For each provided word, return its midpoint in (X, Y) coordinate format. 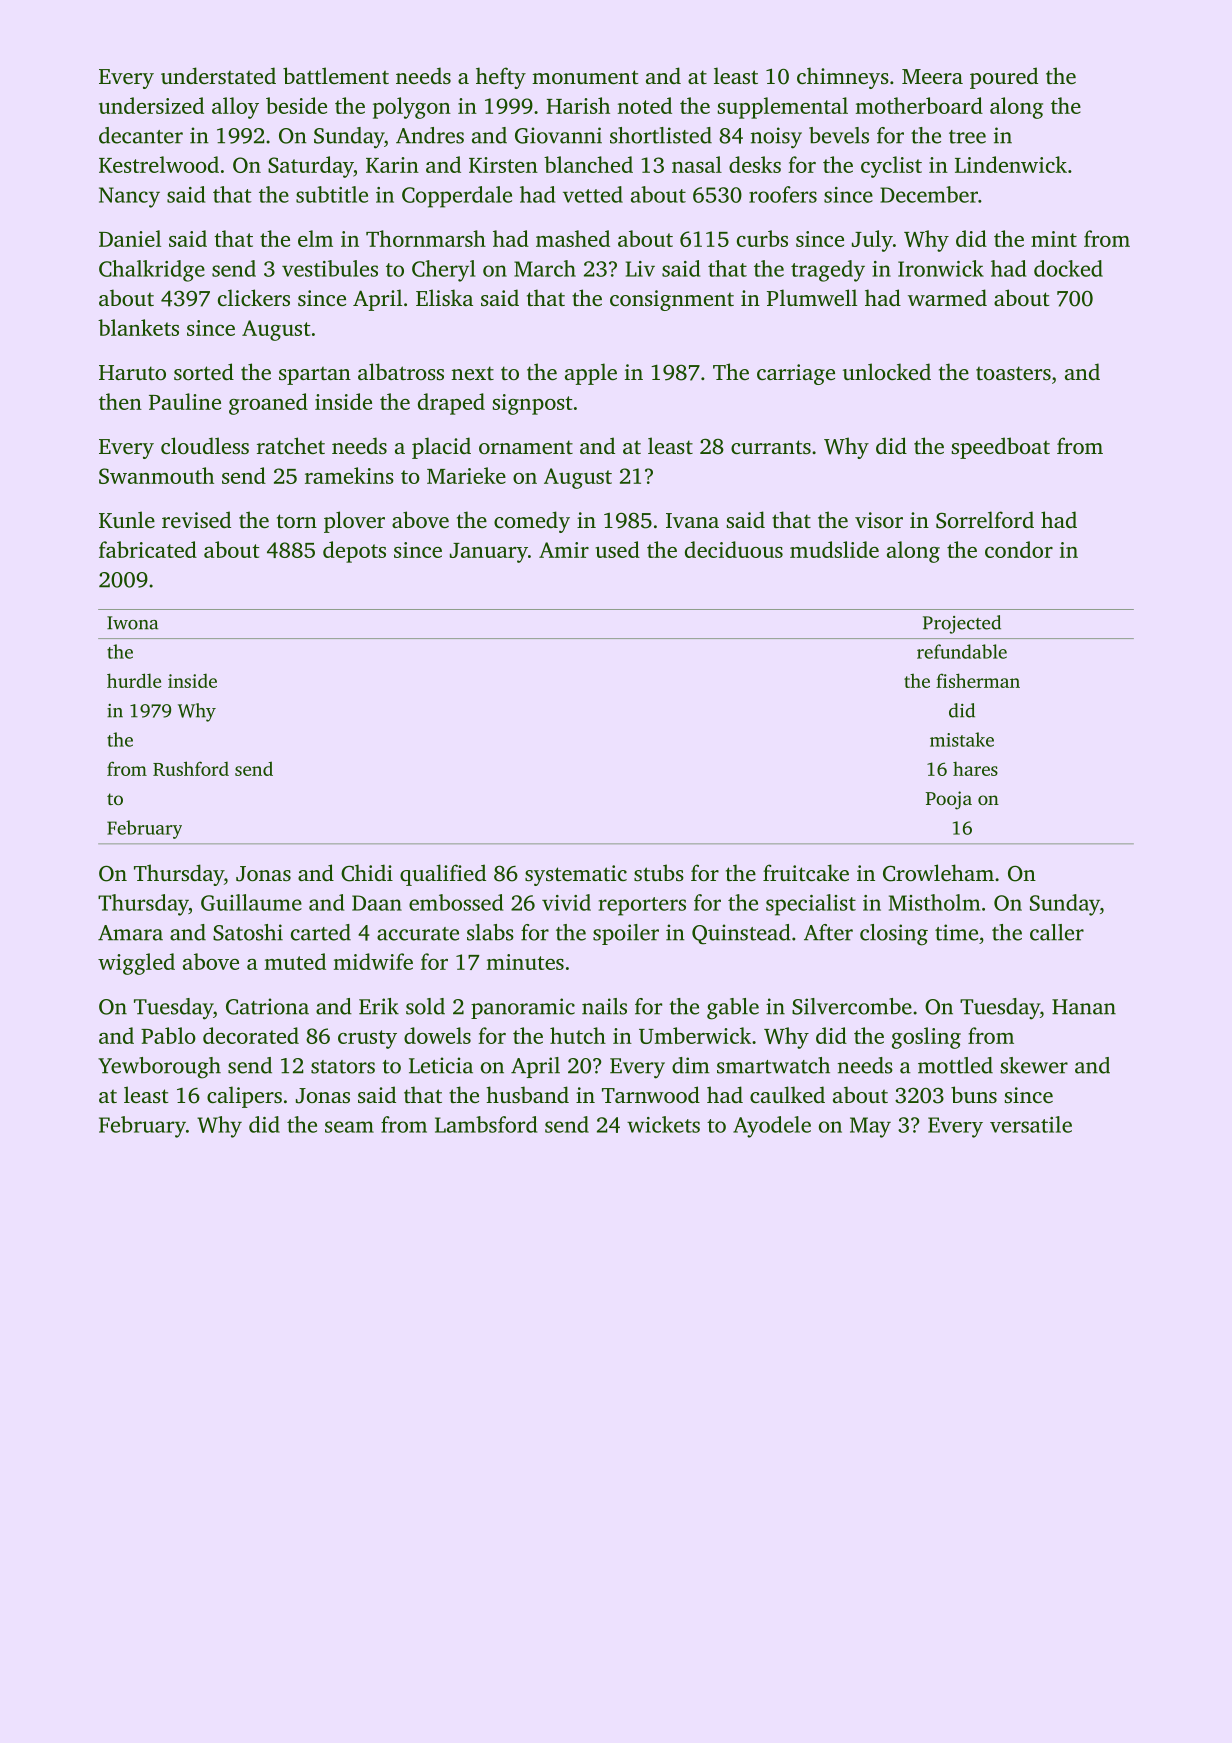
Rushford (191, 768)
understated (218, 75)
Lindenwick (1011, 164)
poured (1004, 78)
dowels (437, 1035)
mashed (573, 238)
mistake (962, 739)
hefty (501, 78)
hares (975, 768)
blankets (138, 327)
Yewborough (159, 1068)
